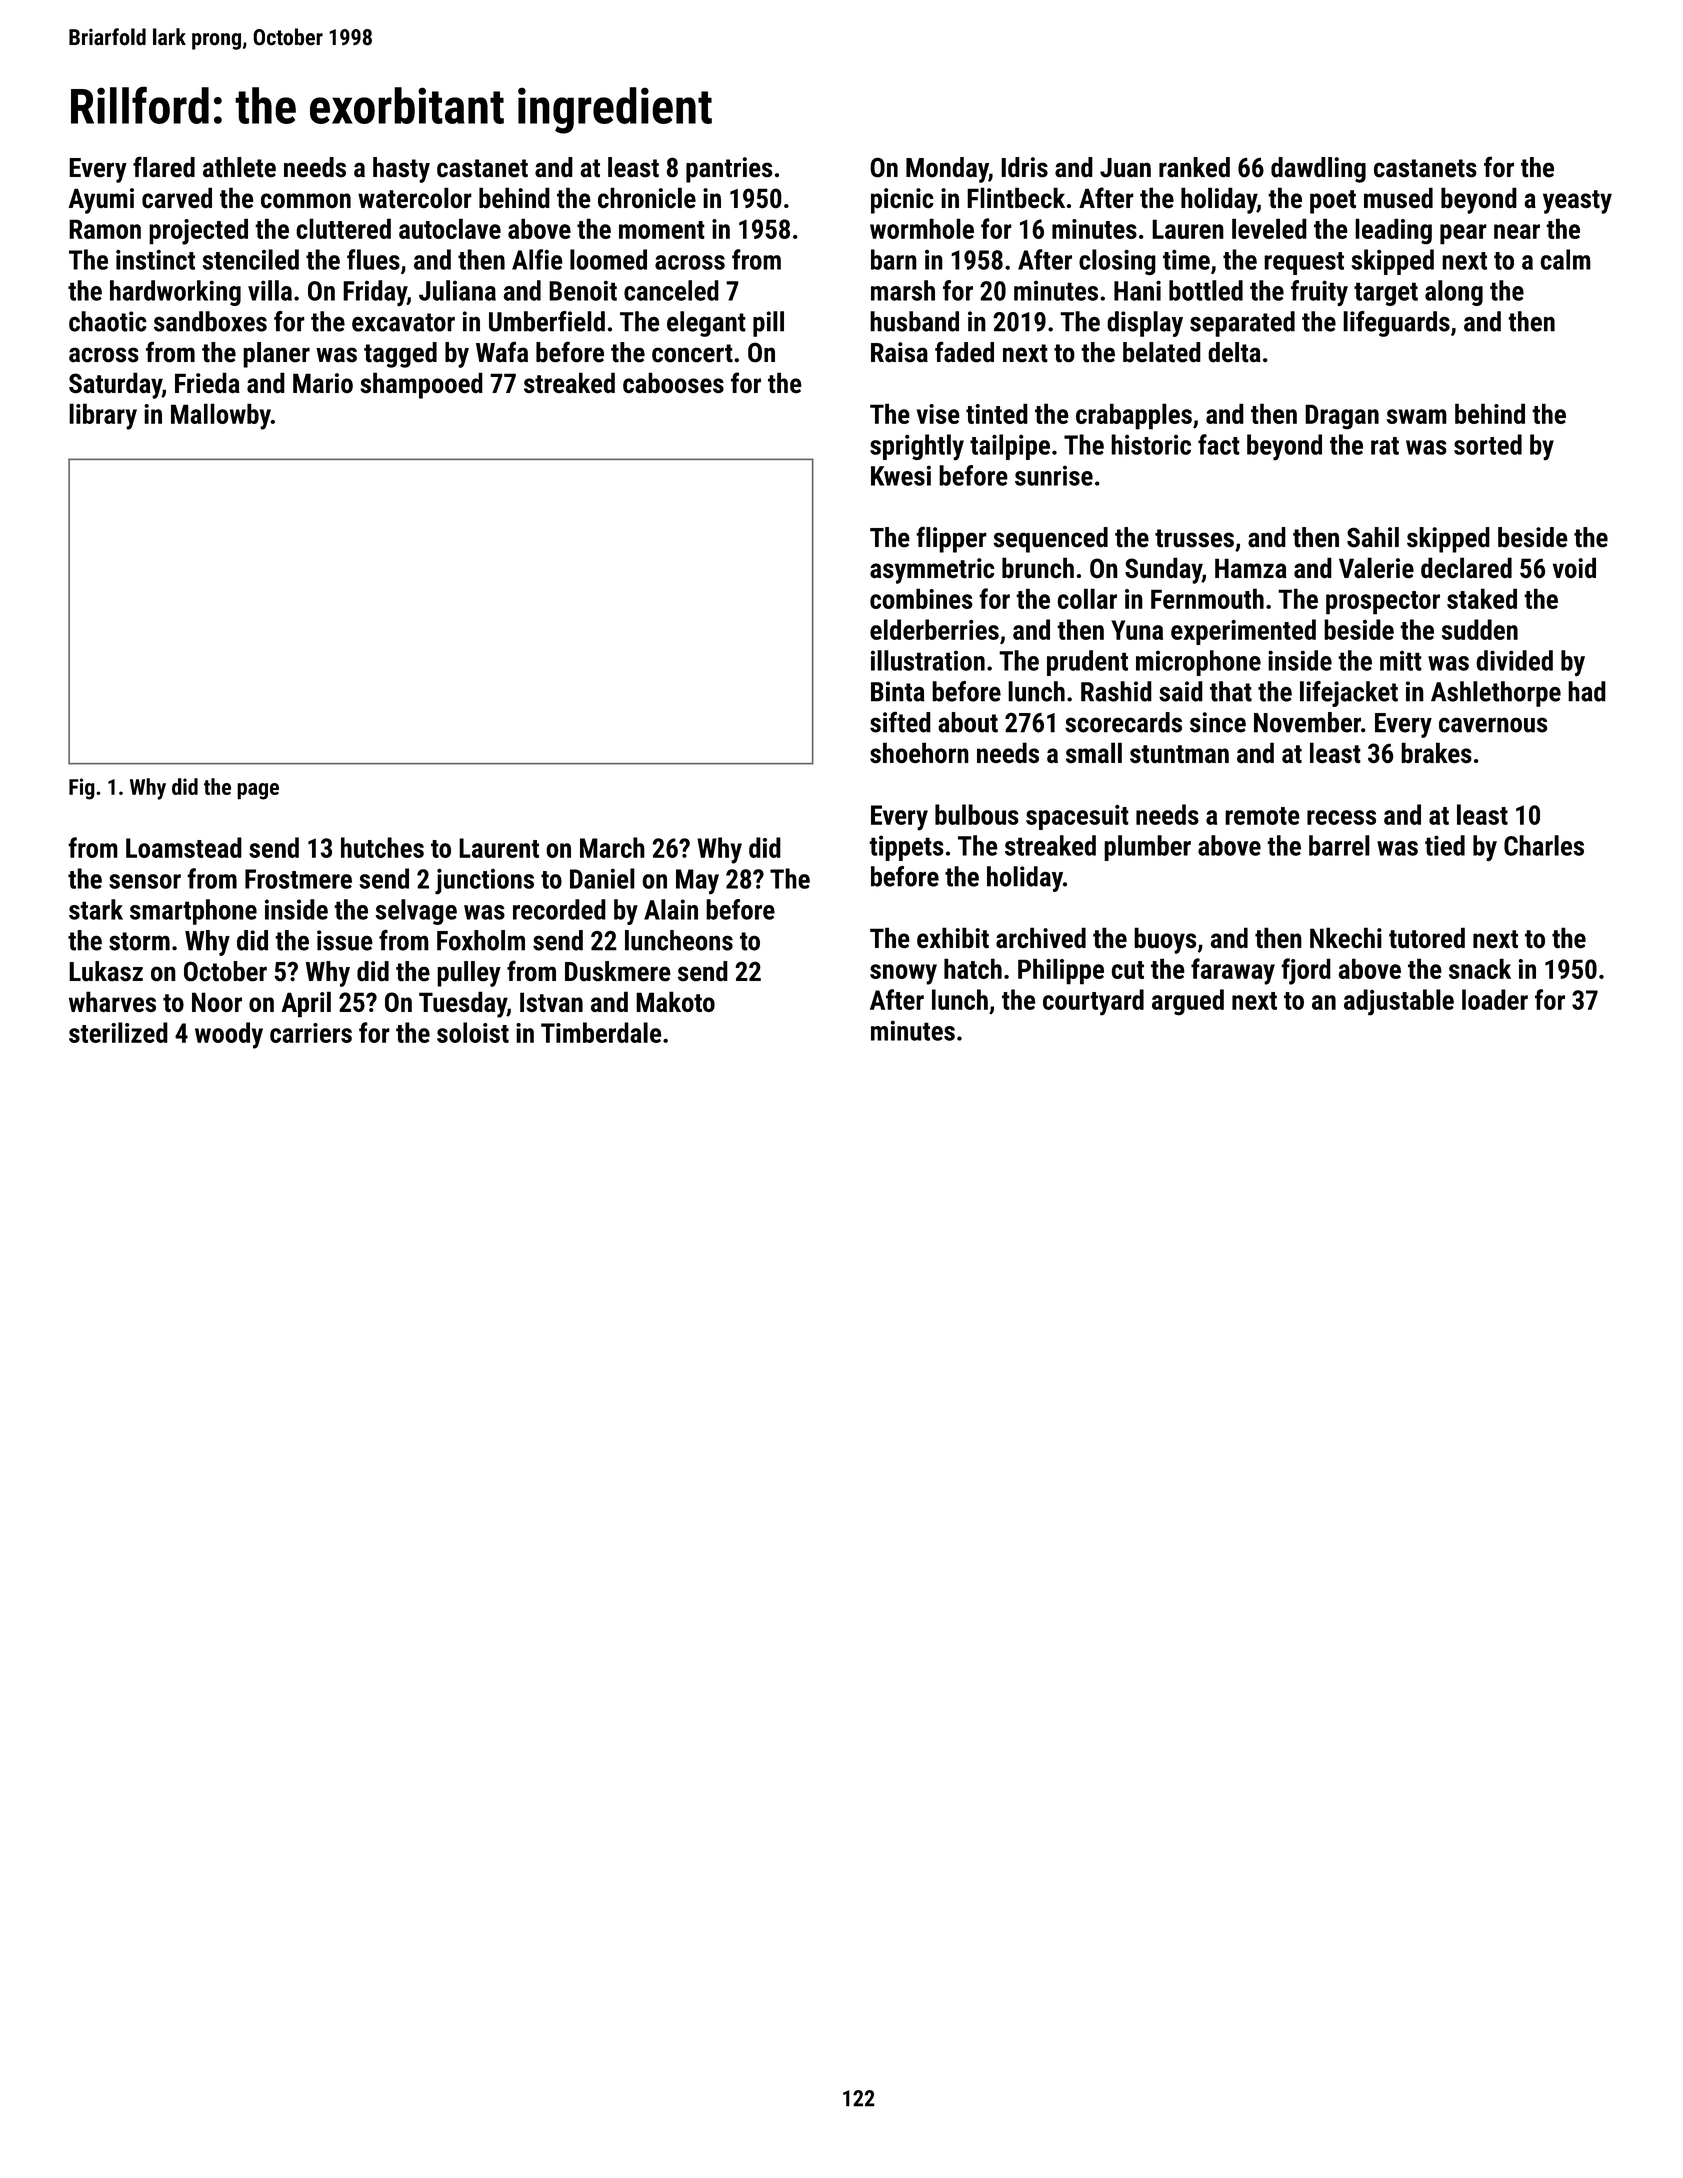 The height and width of the screenshot is (2178, 1683). What do you see at coordinates (311, 1033) in the screenshot?
I see `carriers` at bounding box center [311, 1033].
